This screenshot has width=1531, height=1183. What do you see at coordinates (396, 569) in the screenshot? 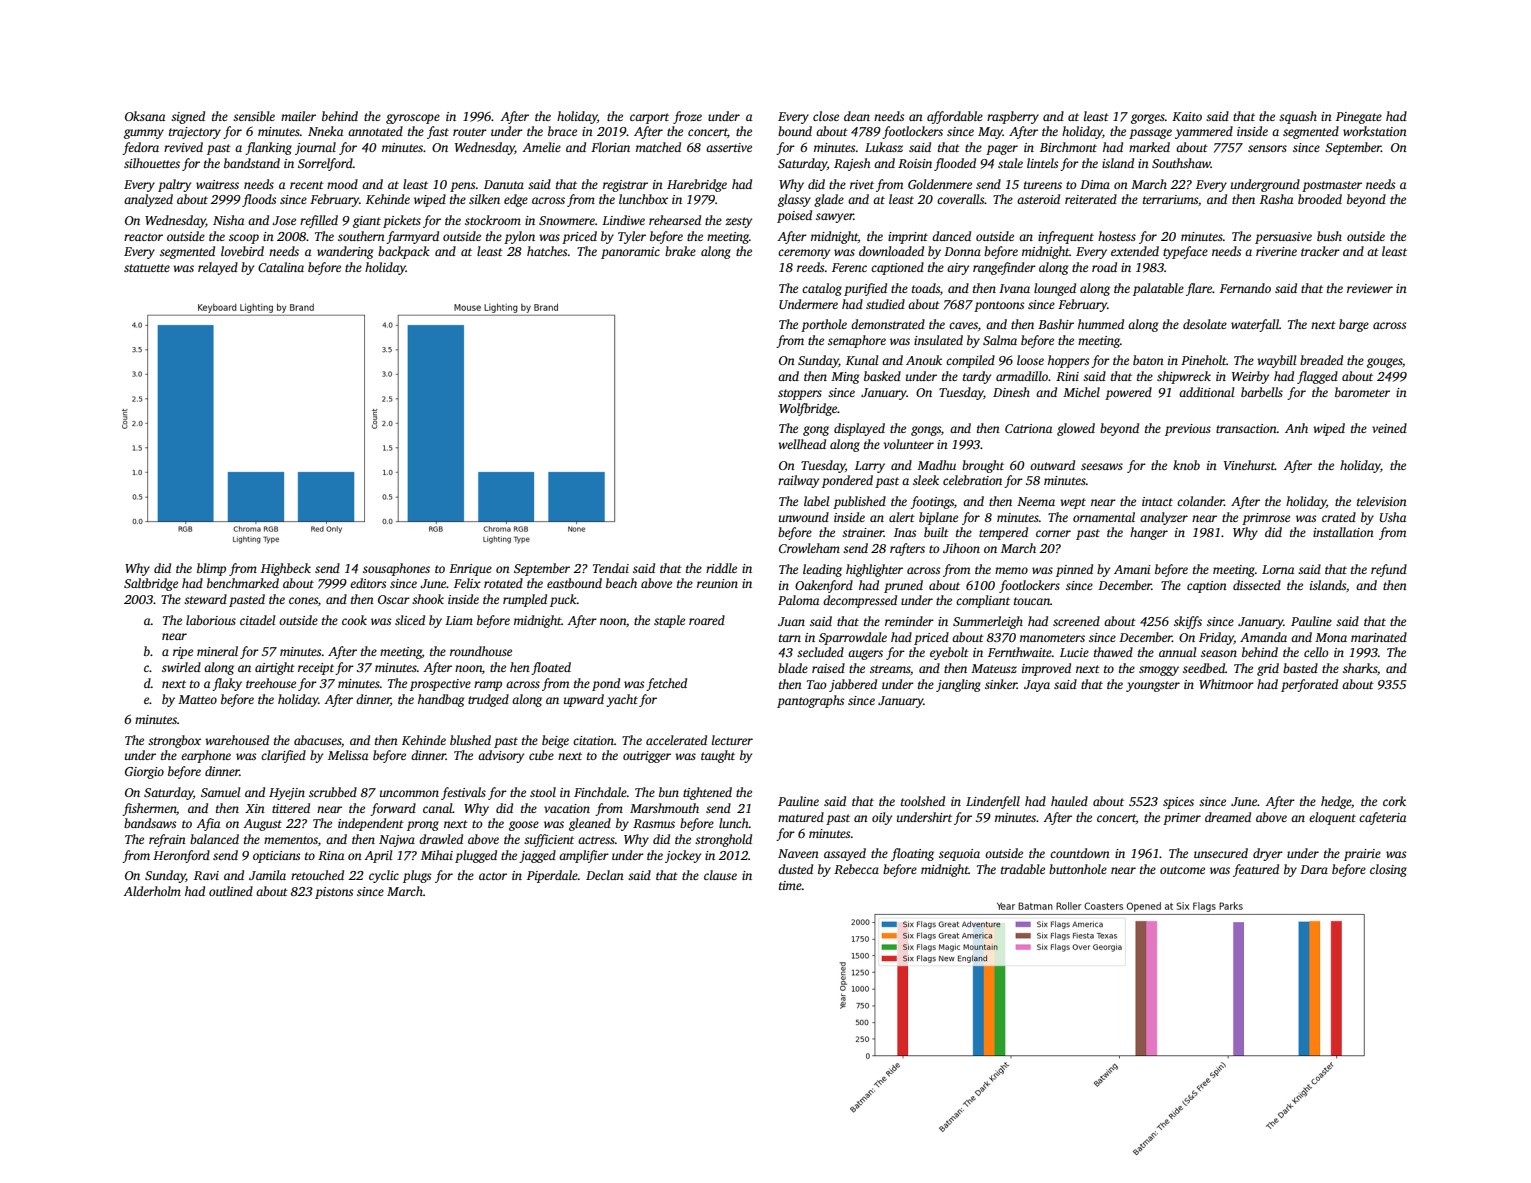
I see `sousaphones` at bounding box center [396, 569].
